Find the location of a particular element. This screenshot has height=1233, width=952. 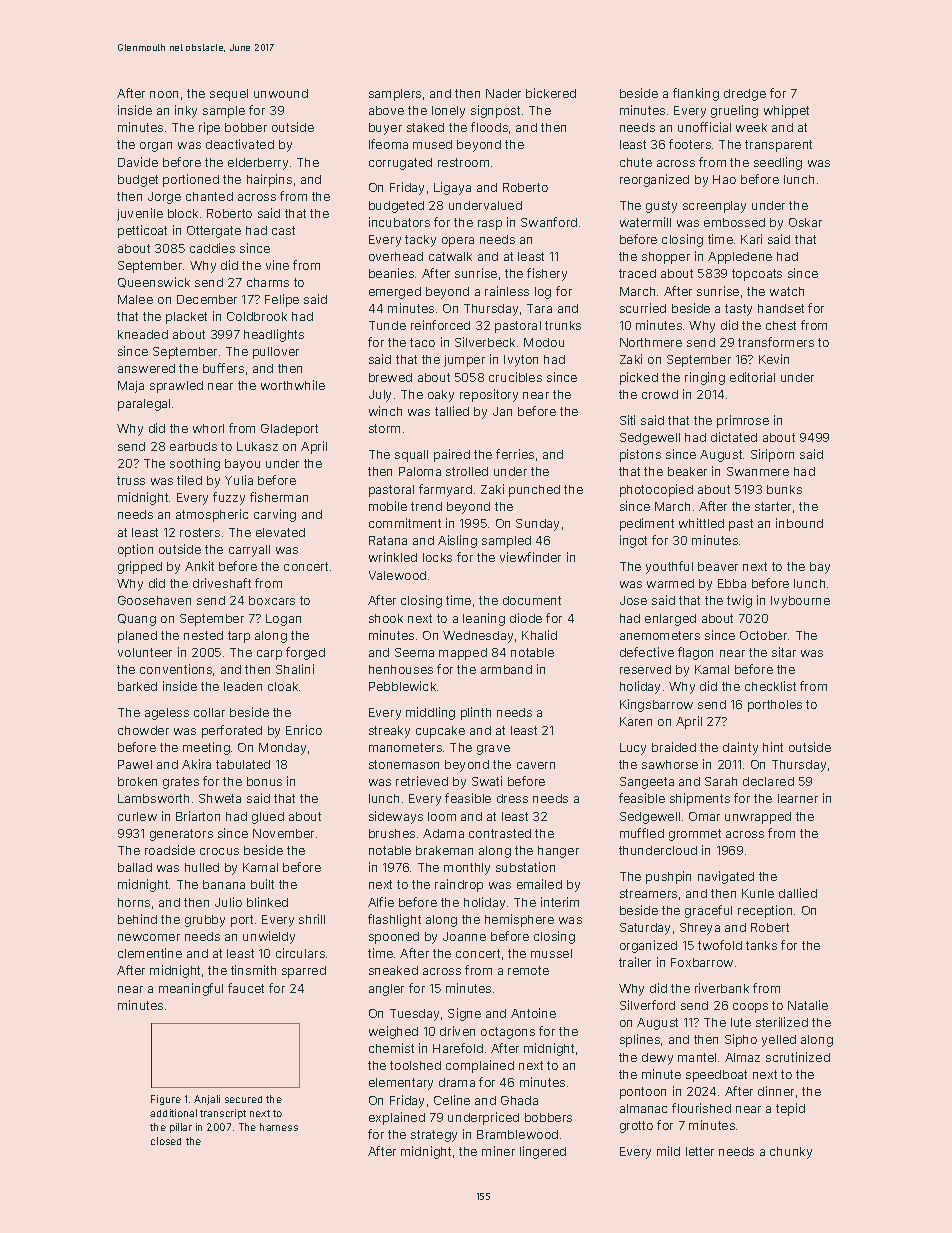

learner is located at coordinates (798, 798).
